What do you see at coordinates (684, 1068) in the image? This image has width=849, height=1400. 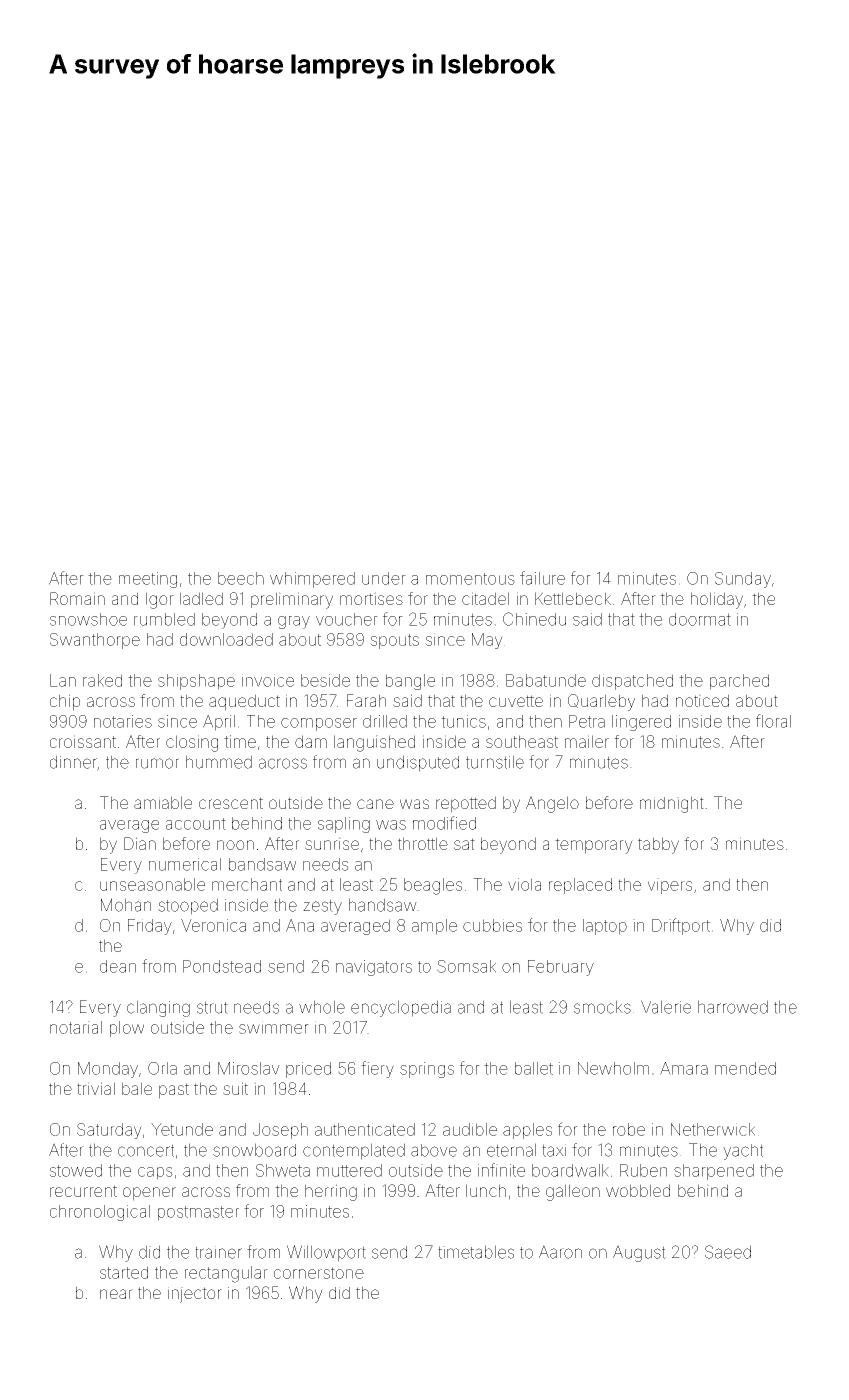 I see `Amara` at bounding box center [684, 1068].
